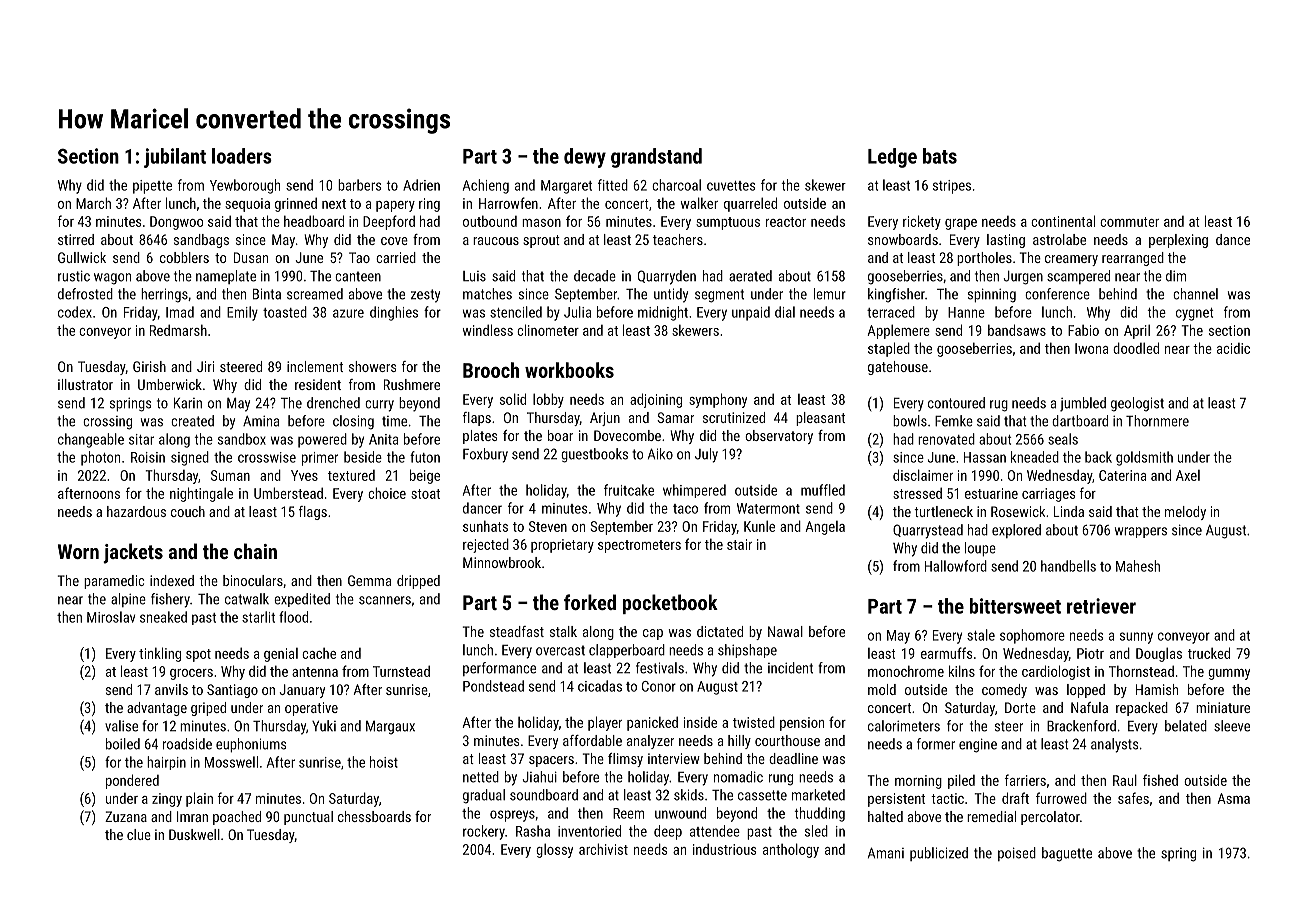 Image resolution: width=1308 pixels, height=924 pixels. Describe the element at coordinates (940, 156) in the screenshot. I see `bats` at that location.
